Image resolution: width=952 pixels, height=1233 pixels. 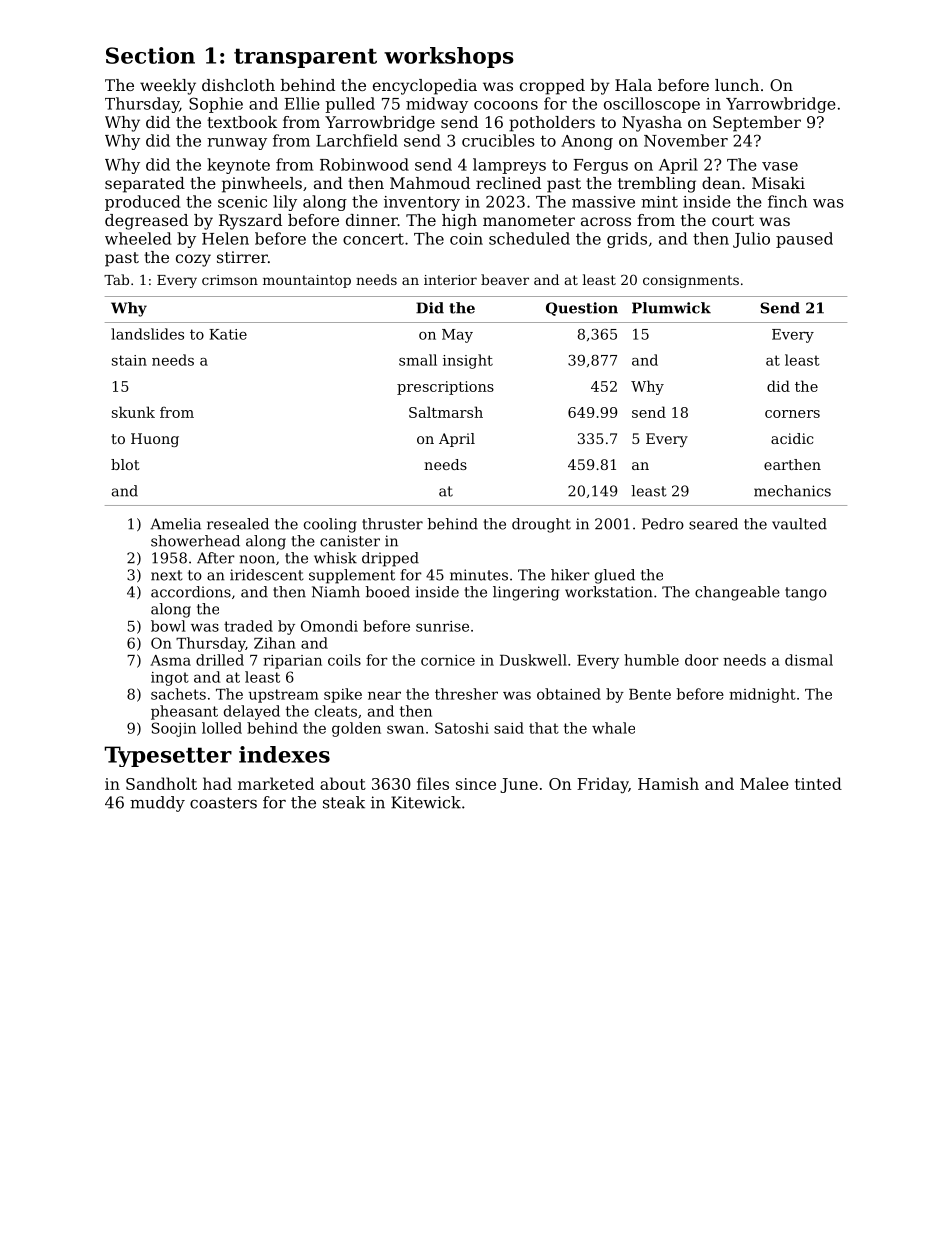 What do you see at coordinates (257, 559) in the screenshot?
I see `noon` at bounding box center [257, 559].
